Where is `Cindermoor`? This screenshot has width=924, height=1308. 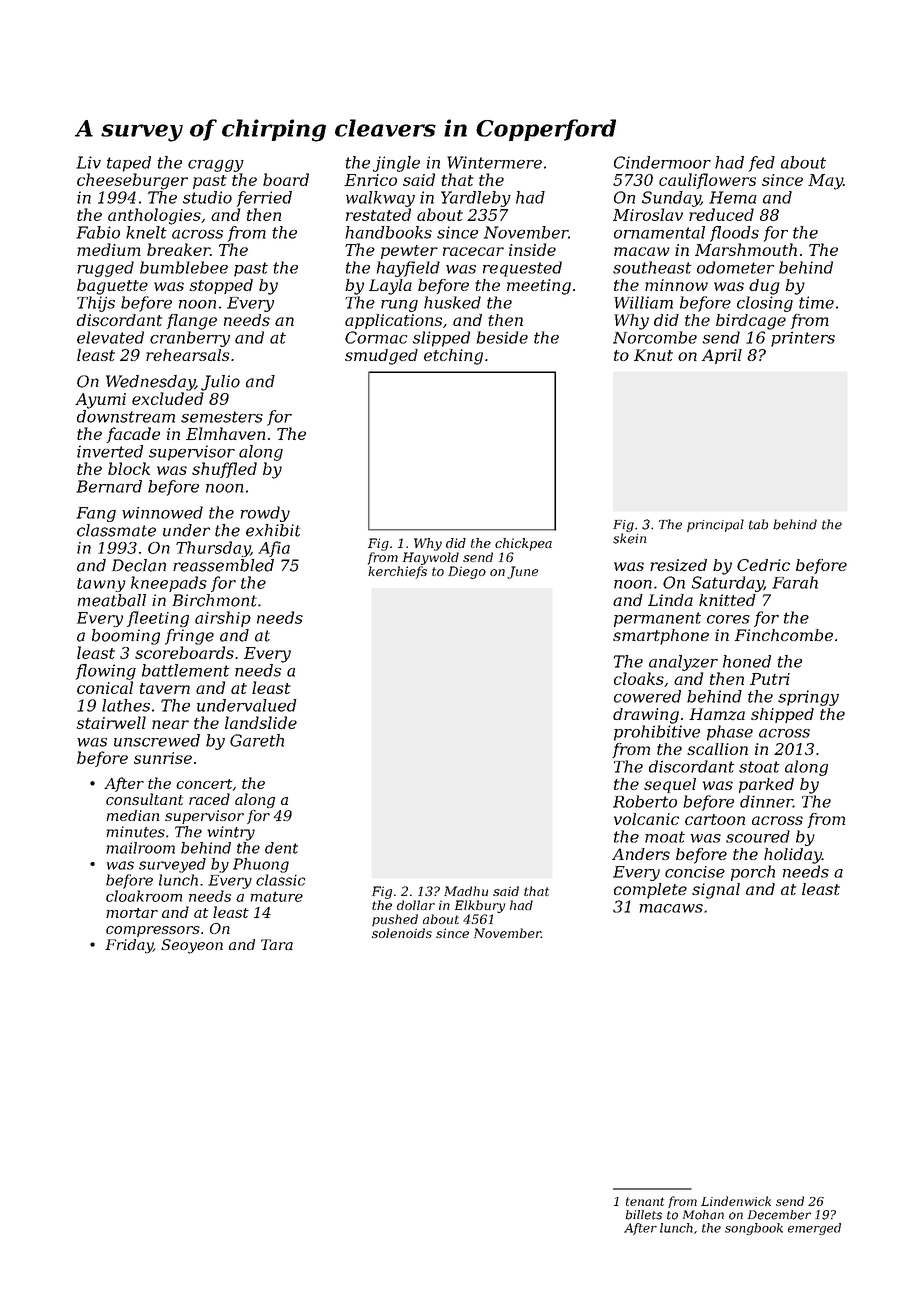
Cindermoor is located at coordinates (662, 162).
